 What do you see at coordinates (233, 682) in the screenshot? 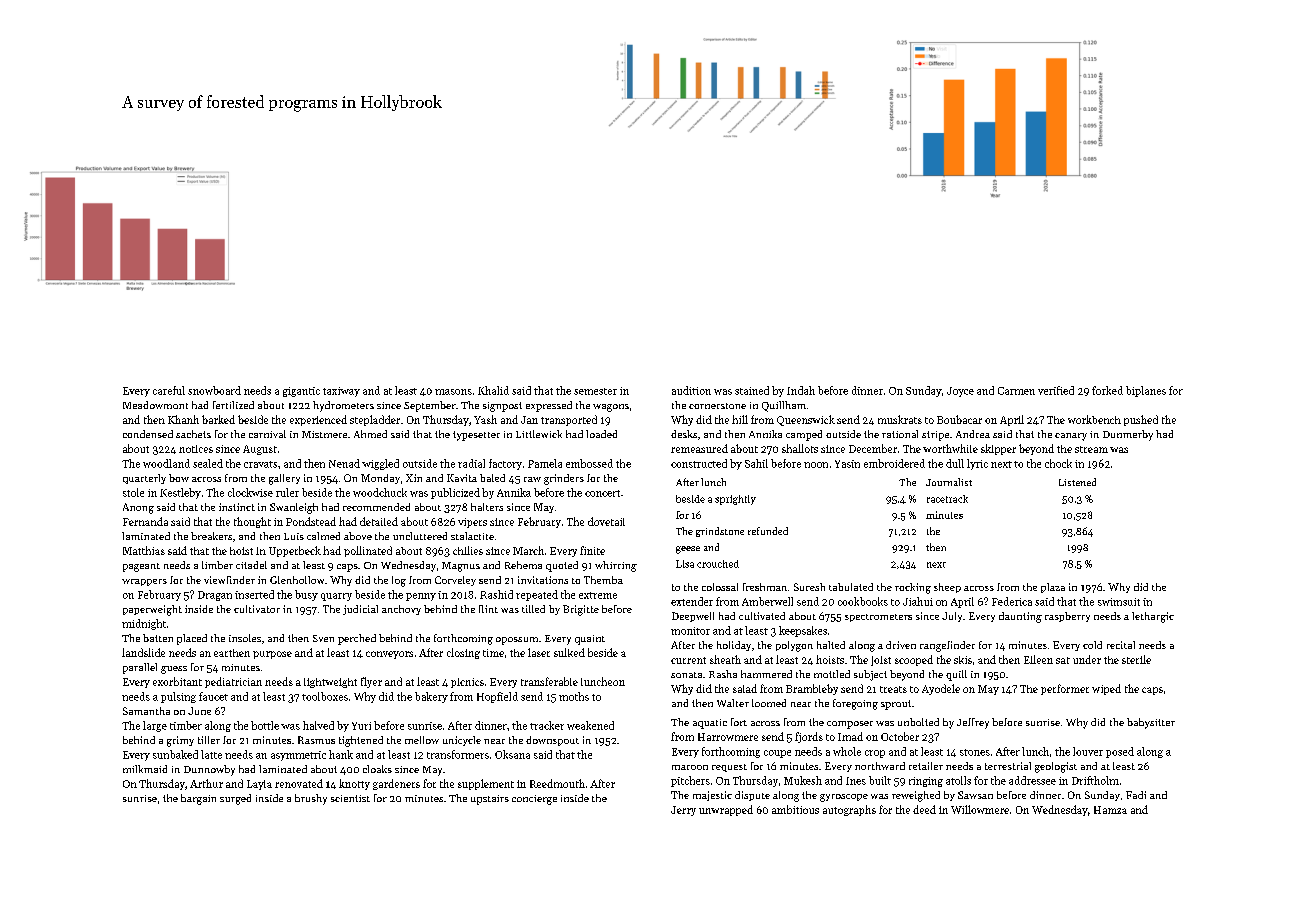
I see `pediatrician` at bounding box center [233, 682].
